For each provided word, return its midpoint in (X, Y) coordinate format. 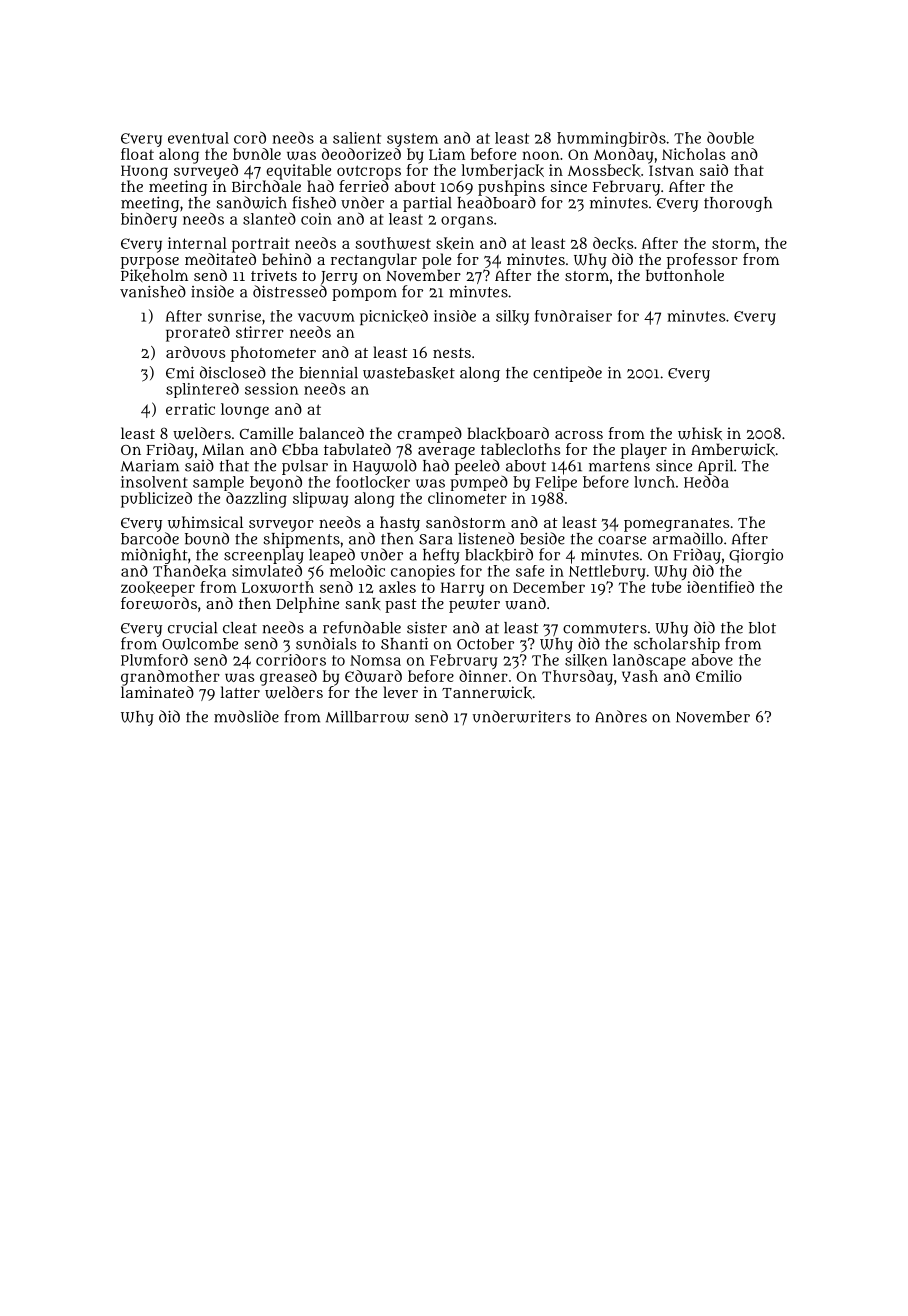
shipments (301, 540)
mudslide (246, 716)
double (730, 138)
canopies (423, 572)
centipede (567, 374)
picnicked (394, 317)
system (412, 140)
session (271, 389)
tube (666, 587)
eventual (198, 138)
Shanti (404, 644)
